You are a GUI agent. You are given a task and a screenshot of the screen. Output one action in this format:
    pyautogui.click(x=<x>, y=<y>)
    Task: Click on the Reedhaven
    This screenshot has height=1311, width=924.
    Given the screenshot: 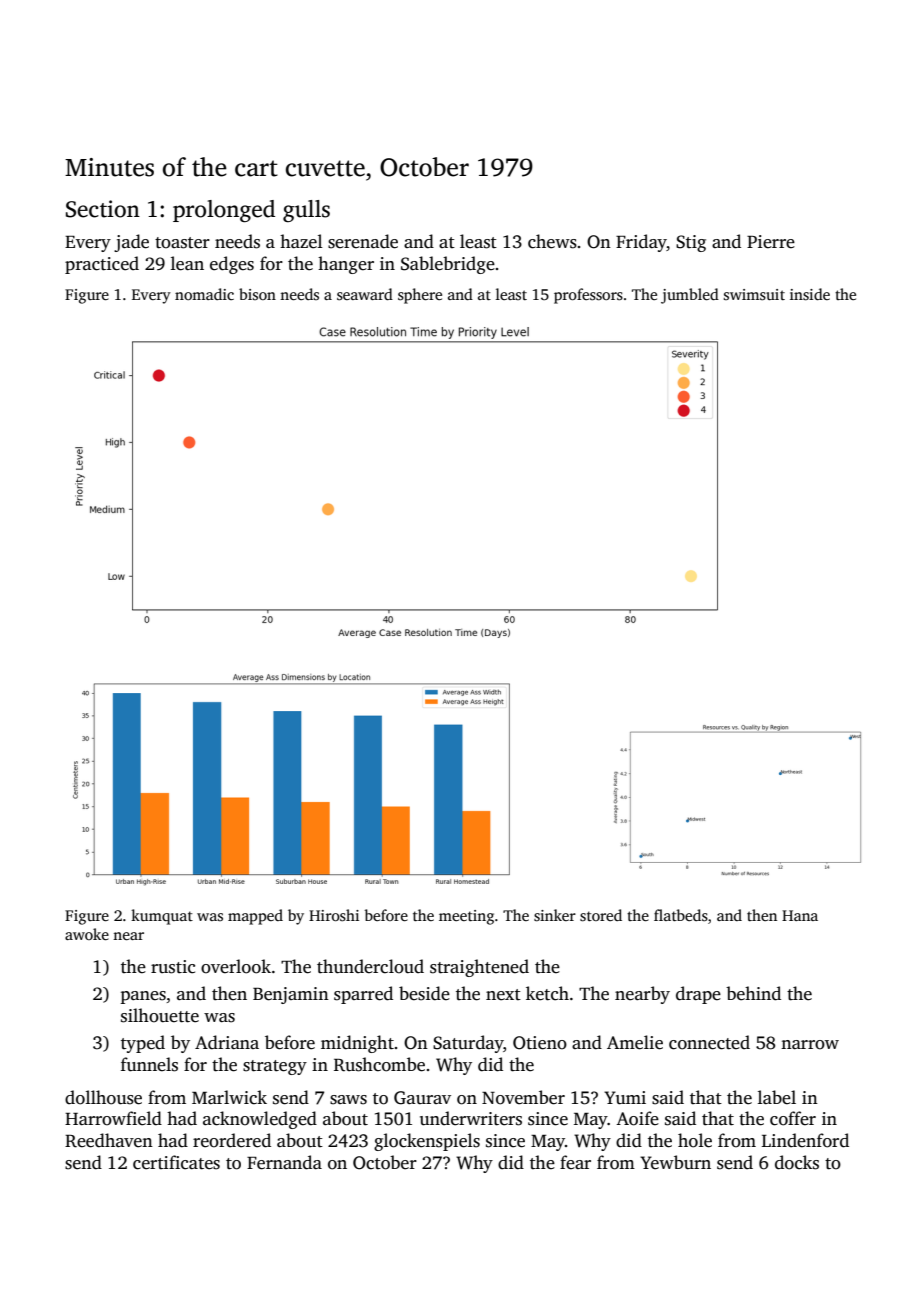 What is the action you would take?
    pyautogui.click(x=109, y=1140)
